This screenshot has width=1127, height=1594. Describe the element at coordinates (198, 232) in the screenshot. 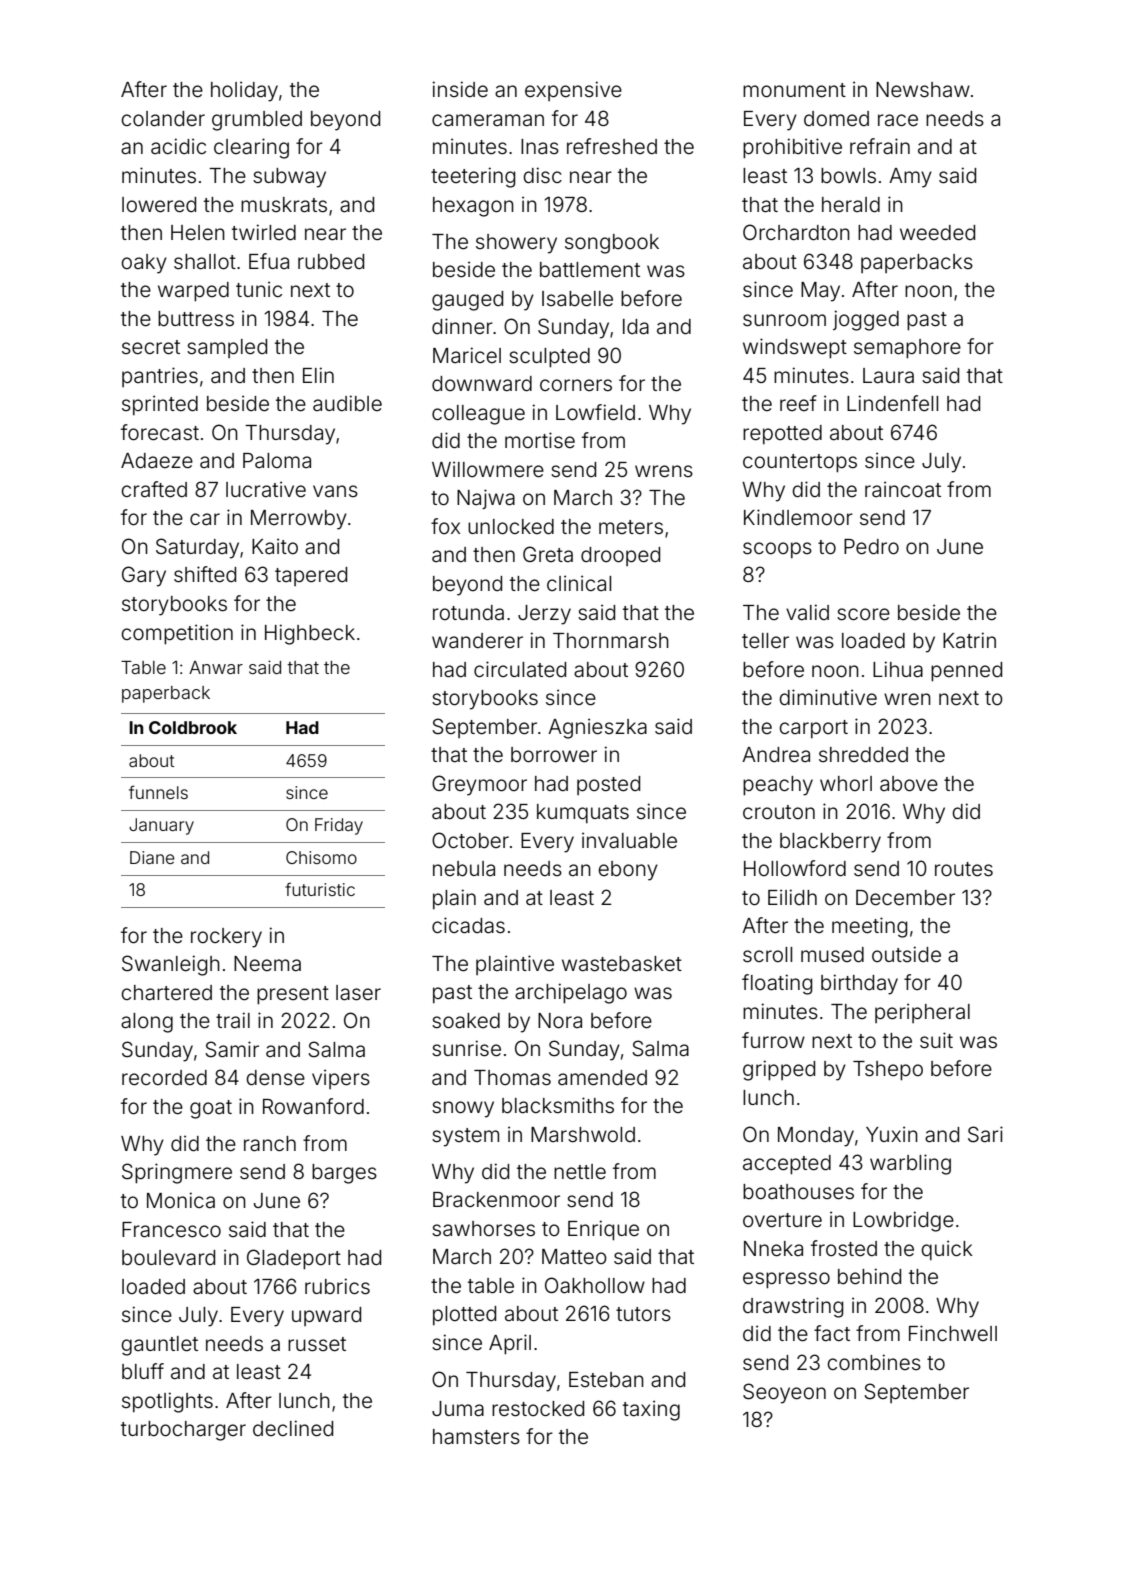

I see `Helen` at that location.
